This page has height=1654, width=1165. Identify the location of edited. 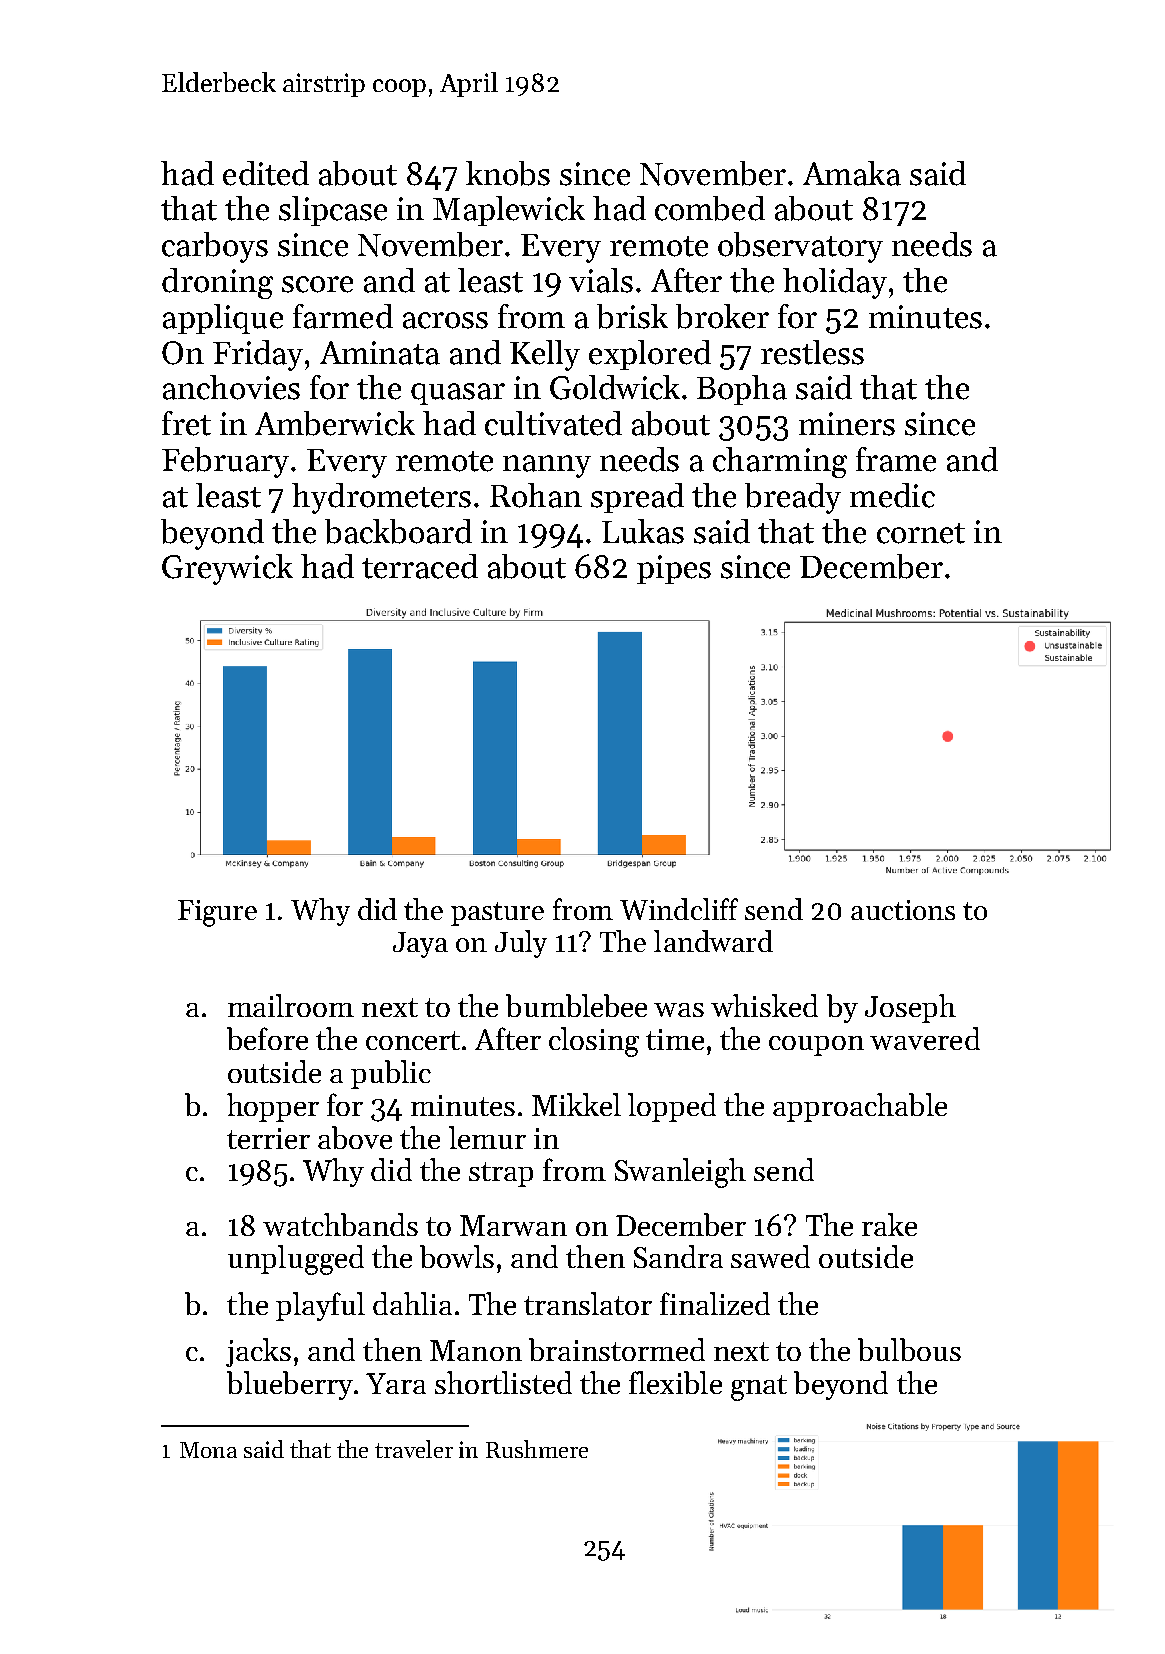
(266, 173).
